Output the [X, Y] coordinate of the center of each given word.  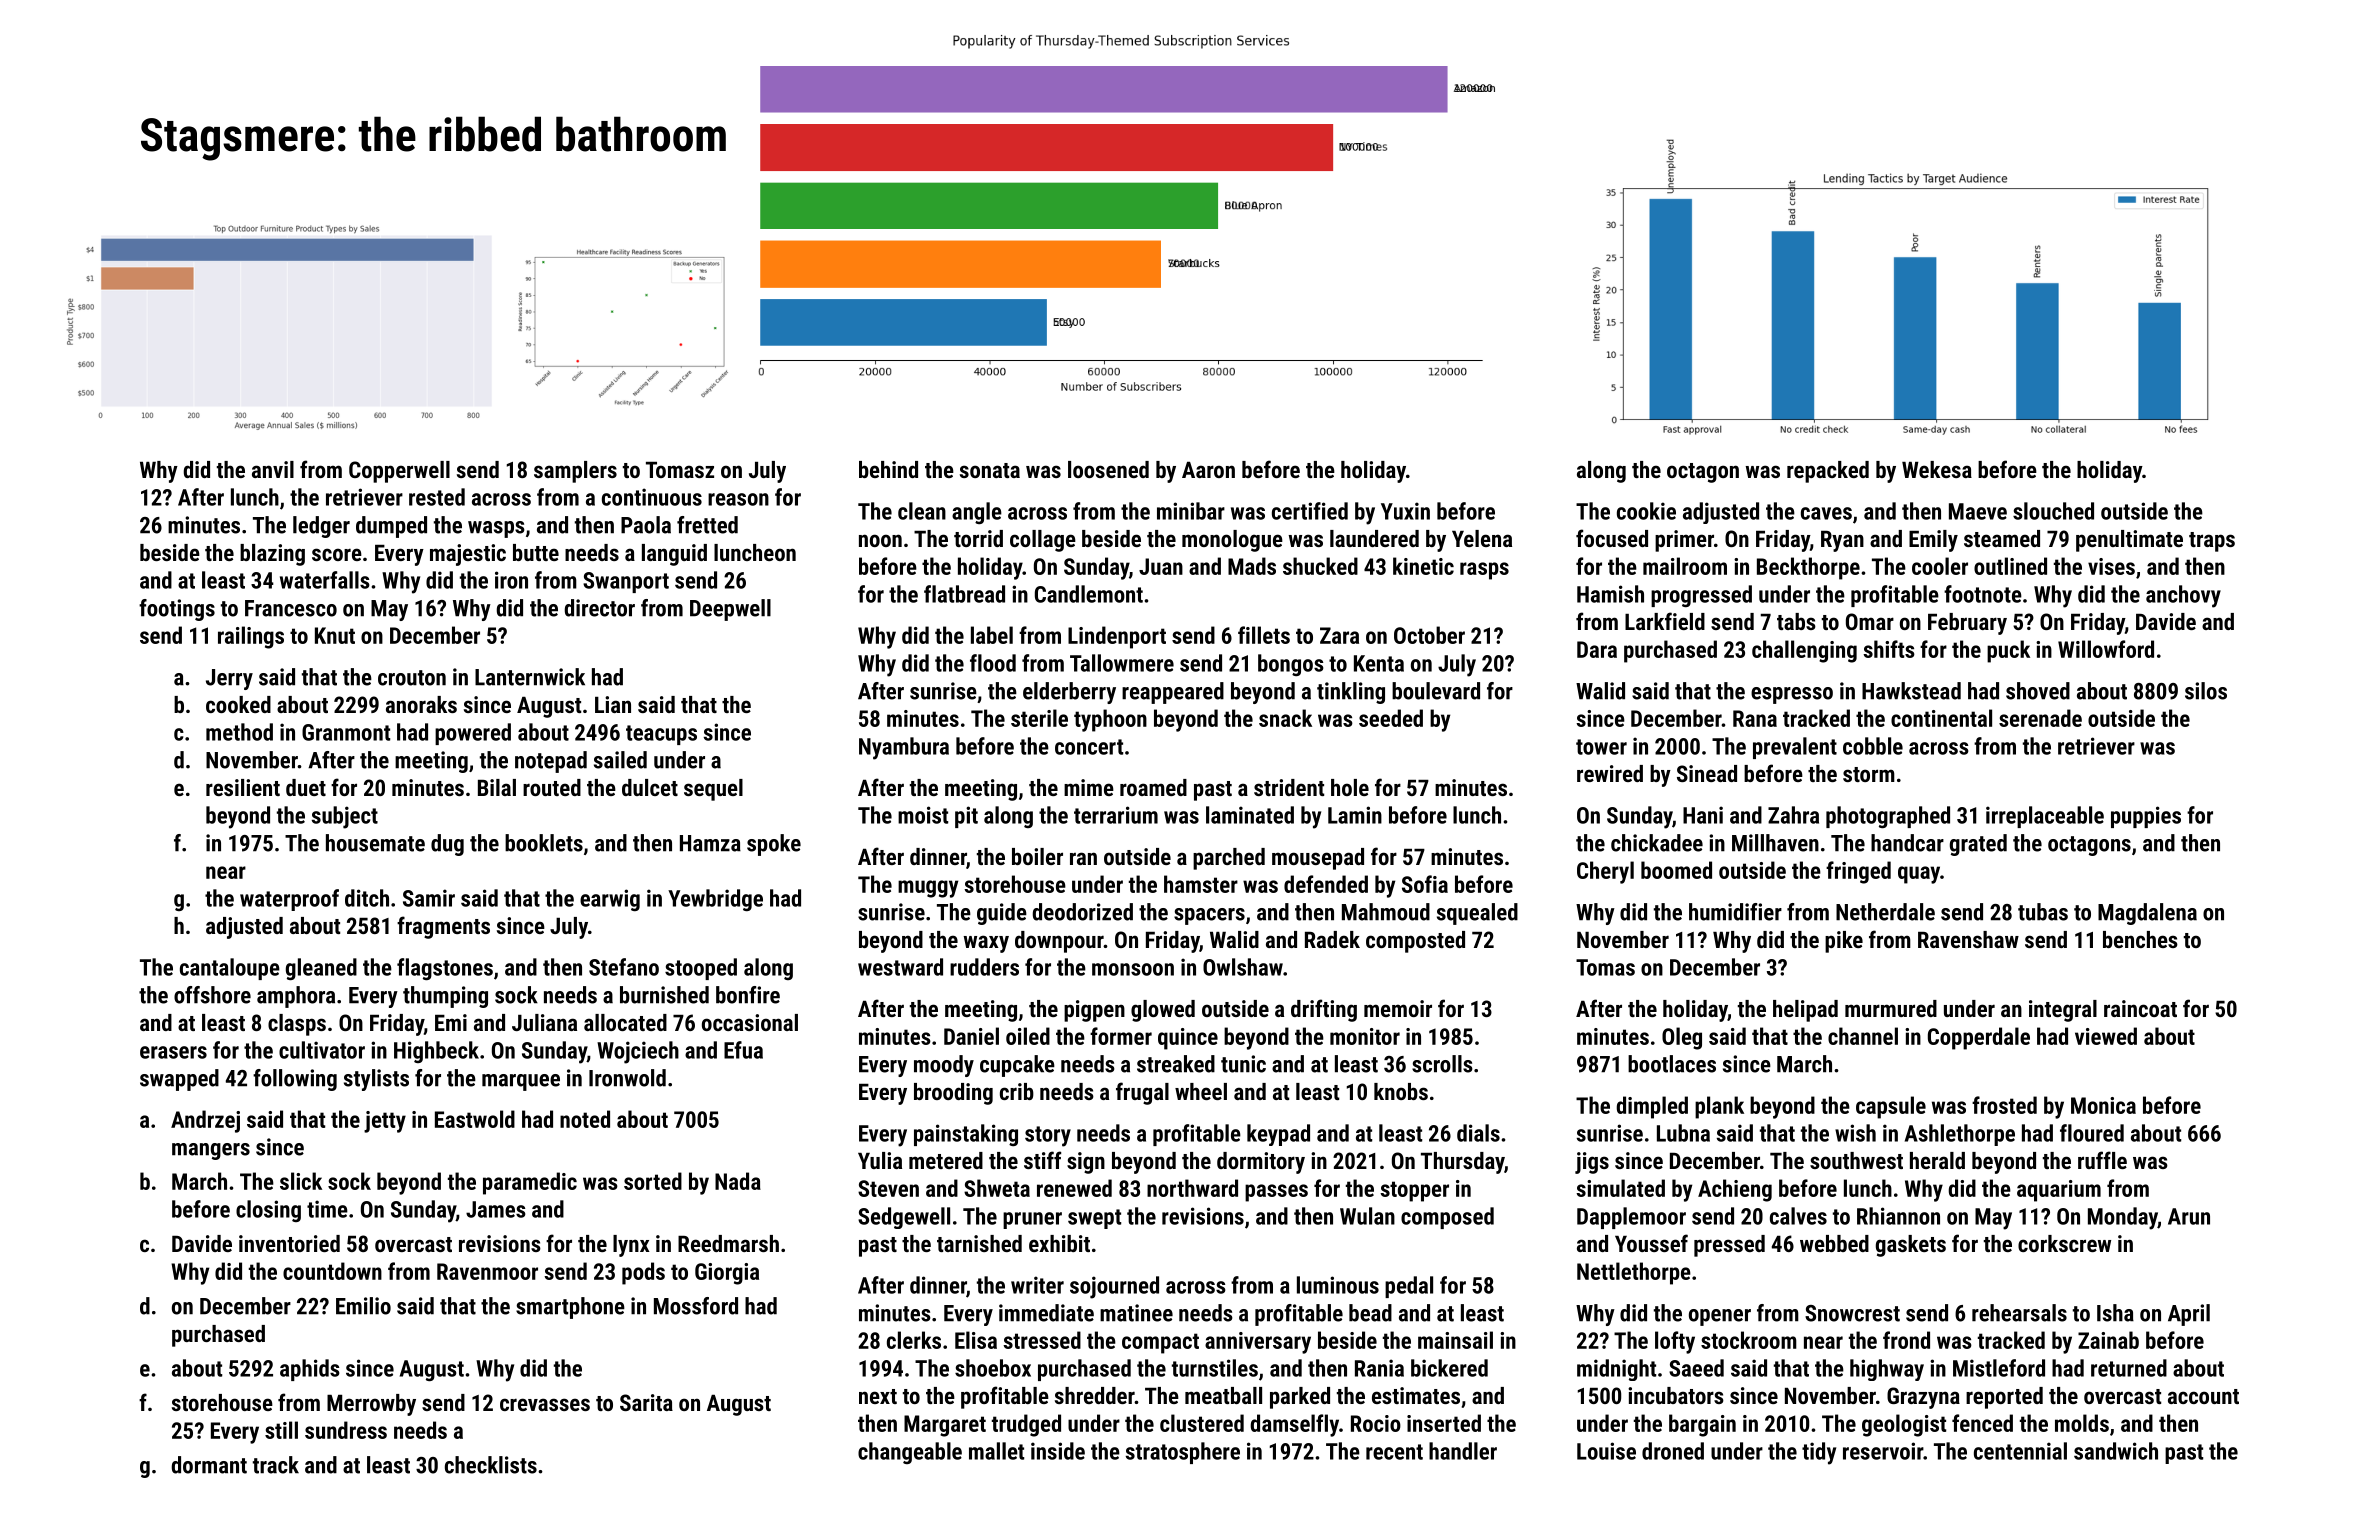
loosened [1108, 469]
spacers [1209, 916]
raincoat [2140, 1008]
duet [306, 787]
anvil [273, 469]
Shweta [997, 1188]
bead [1370, 1313]
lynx [631, 1246]
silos [2206, 691]
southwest [1856, 1160]
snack [1285, 718]
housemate [375, 843]
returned [2129, 1368]
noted [585, 1119]
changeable [910, 1453]
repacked [1828, 472]
